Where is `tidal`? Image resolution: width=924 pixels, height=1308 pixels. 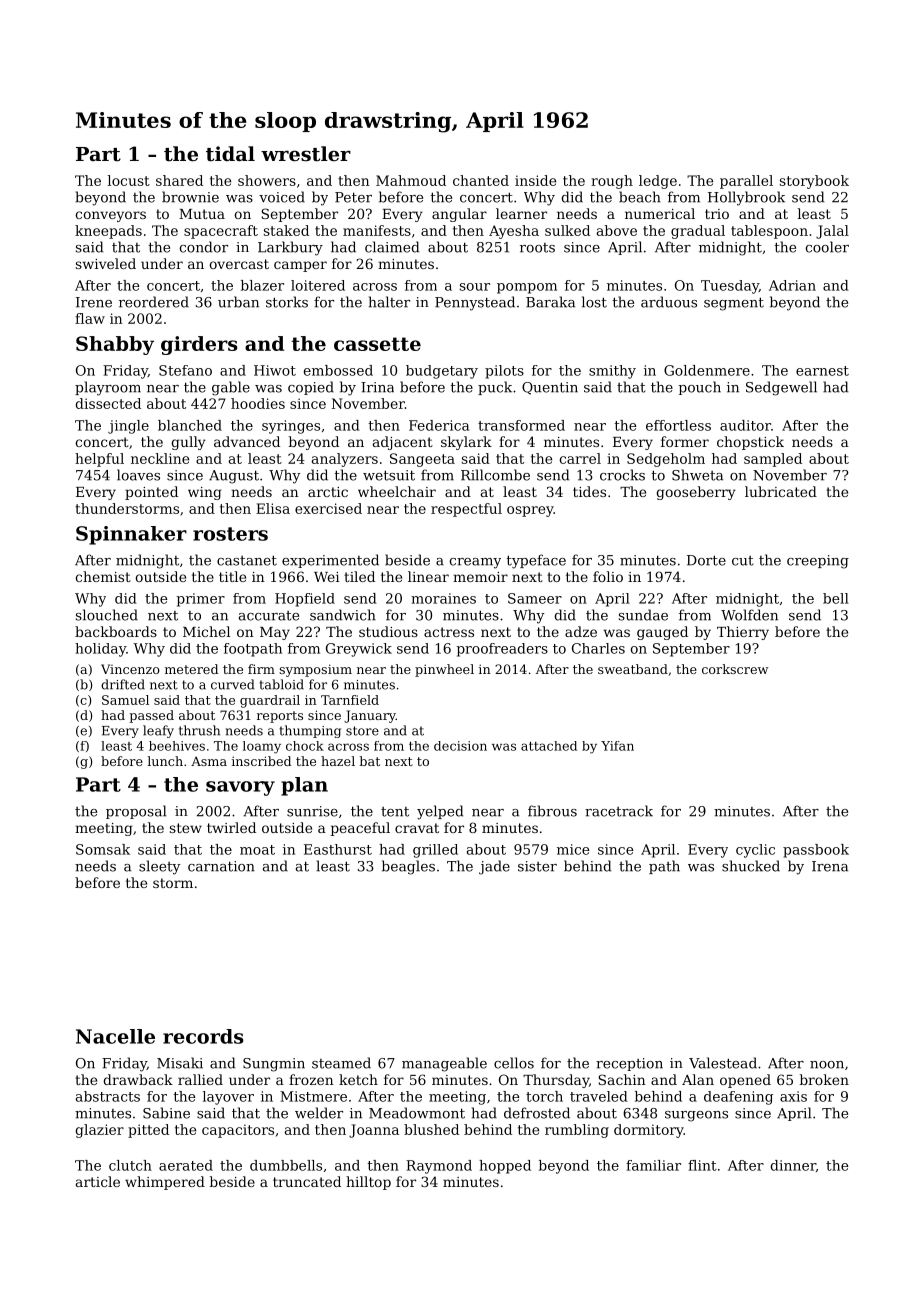 tidal is located at coordinates (230, 153).
